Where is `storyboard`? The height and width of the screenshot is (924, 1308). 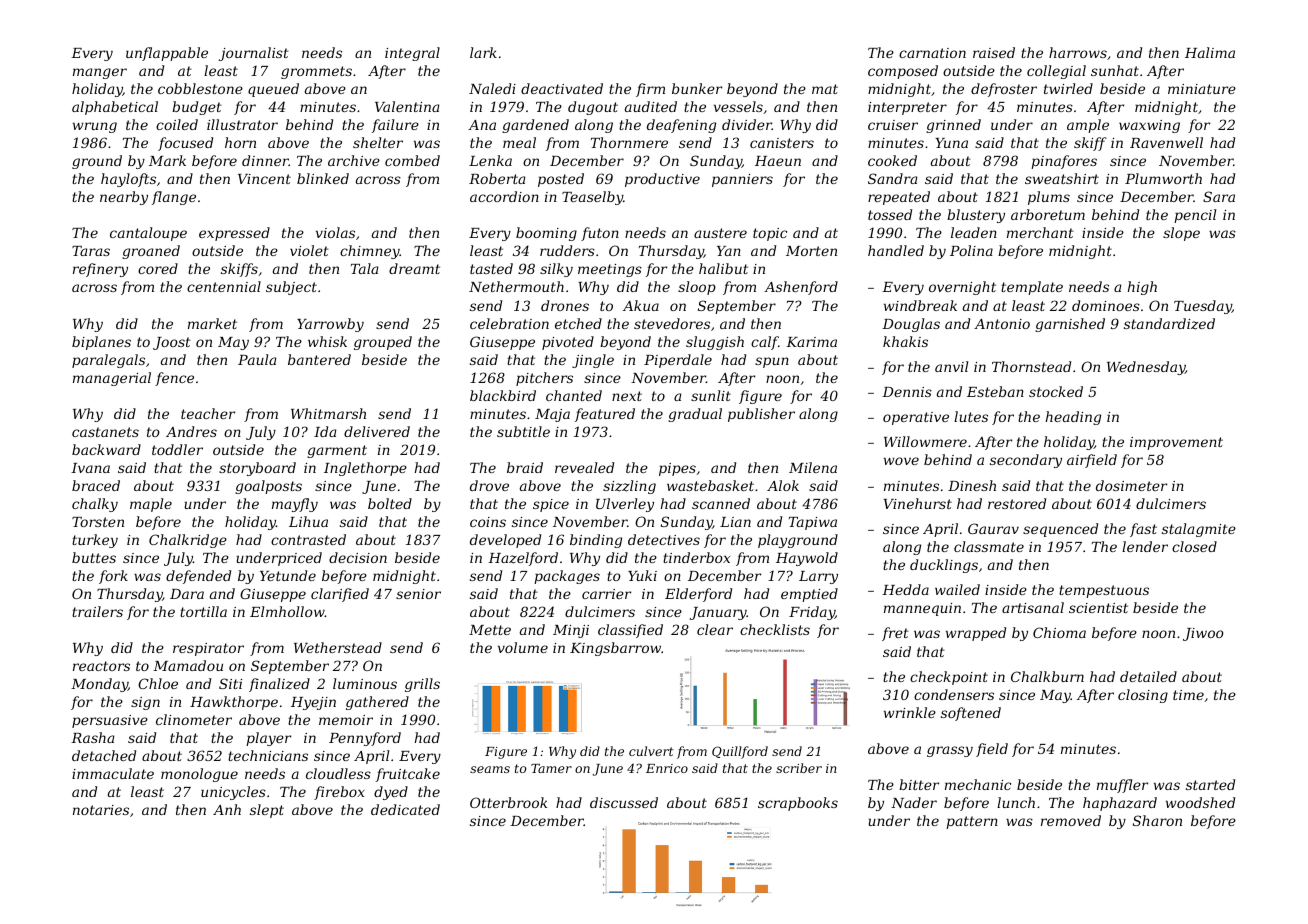 storyboard is located at coordinates (257, 469).
